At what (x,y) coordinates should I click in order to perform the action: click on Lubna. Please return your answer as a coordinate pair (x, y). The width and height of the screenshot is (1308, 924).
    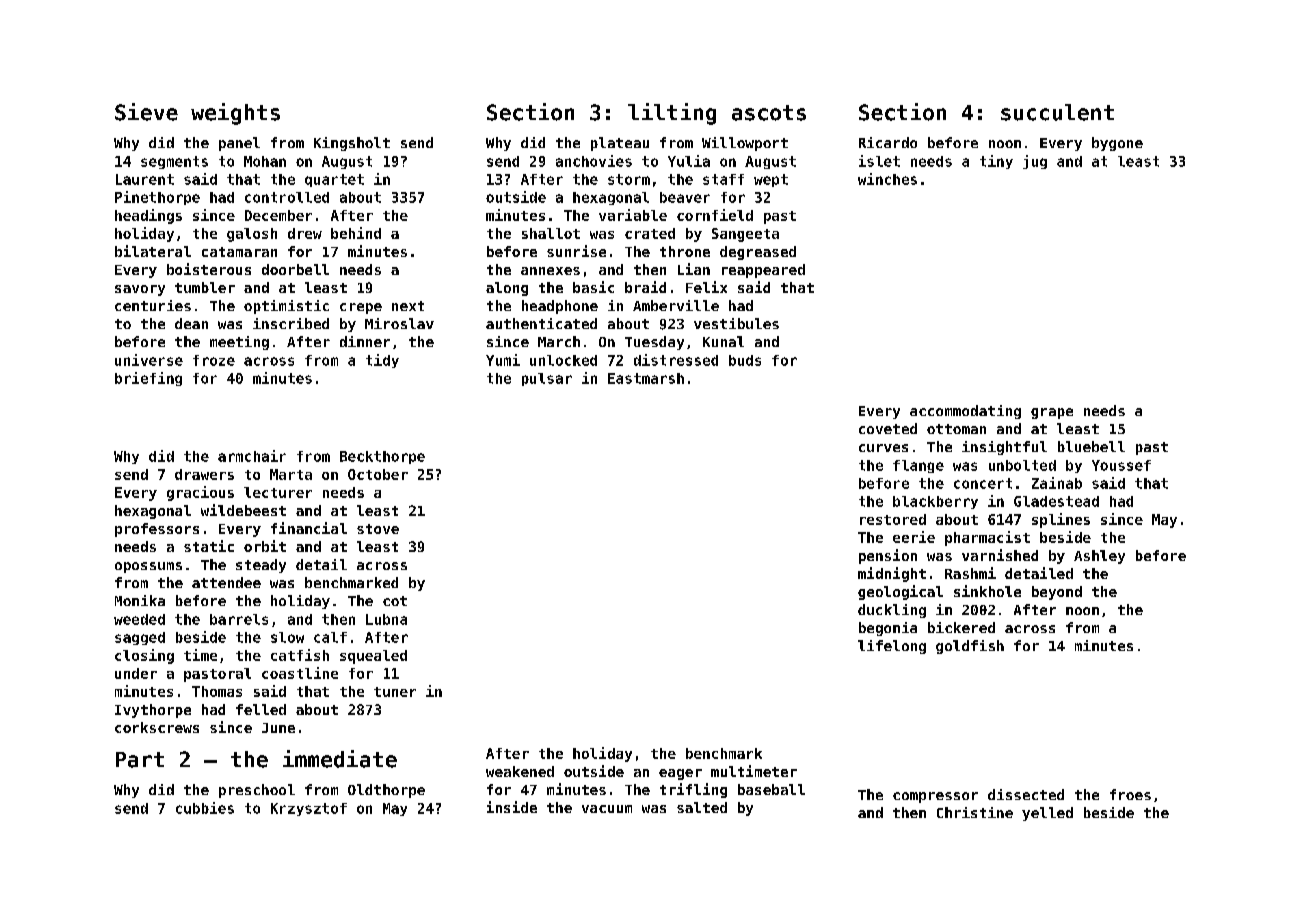
    Looking at the image, I should click on (386, 619).
